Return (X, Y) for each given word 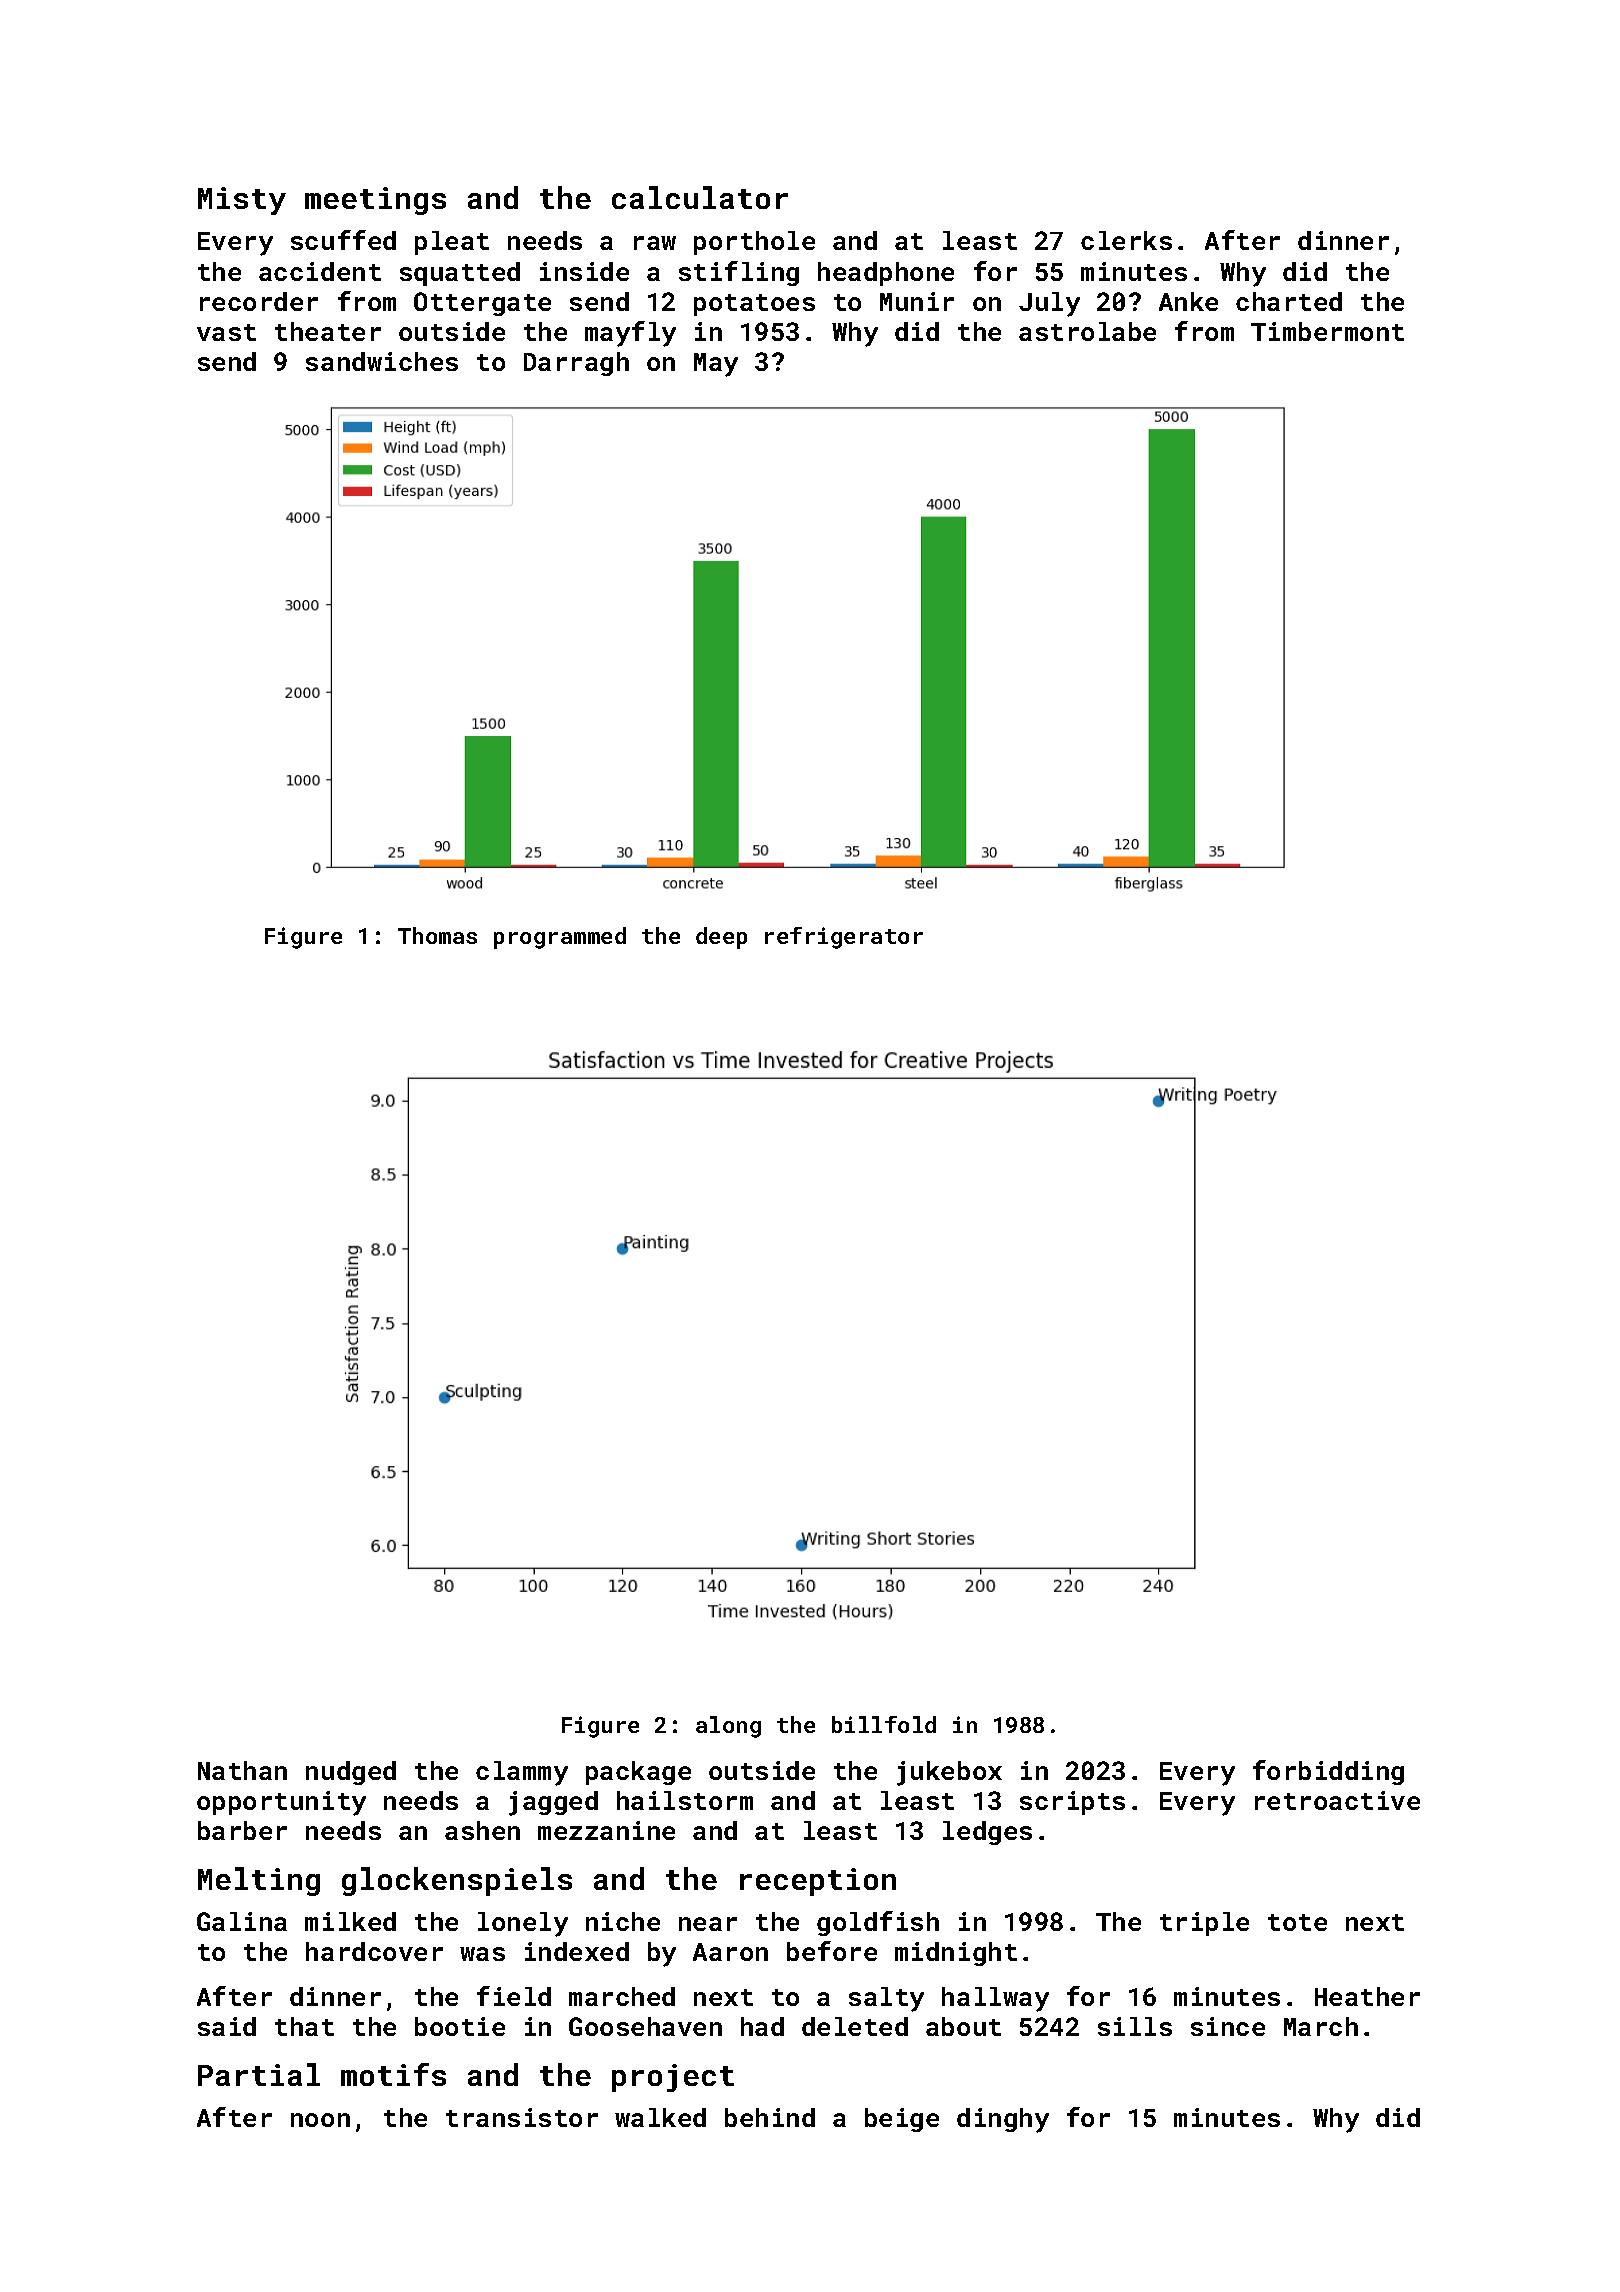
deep (721, 938)
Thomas (437, 935)
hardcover (374, 1951)
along (728, 1727)
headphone (886, 274)
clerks (1126, 240)
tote (1297, 1922)
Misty (242, 201)
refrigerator (844, 938)
